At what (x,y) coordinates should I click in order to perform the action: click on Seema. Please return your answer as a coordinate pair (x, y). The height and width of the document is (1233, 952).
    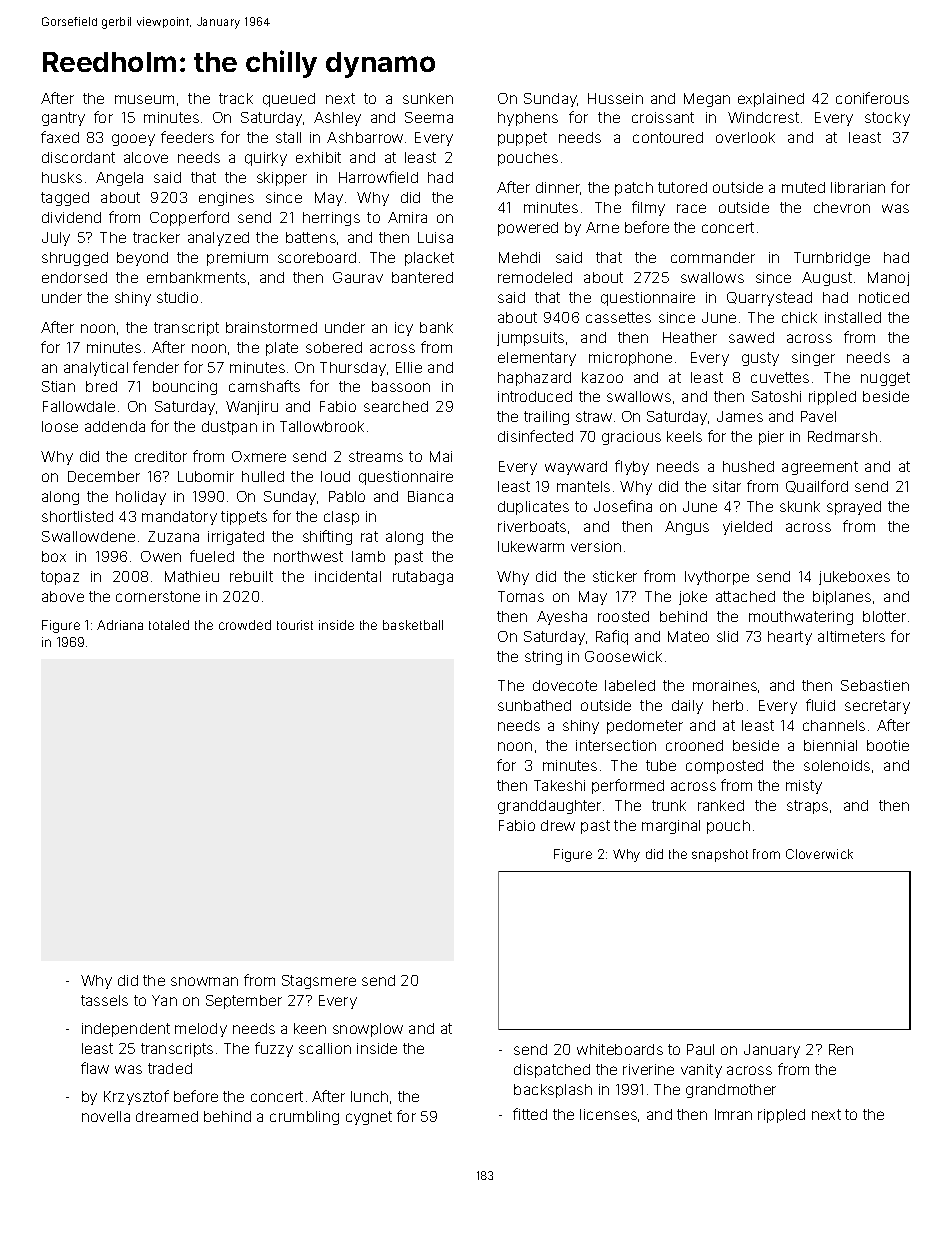
    Looking at the image, I should click on (429, 117).
